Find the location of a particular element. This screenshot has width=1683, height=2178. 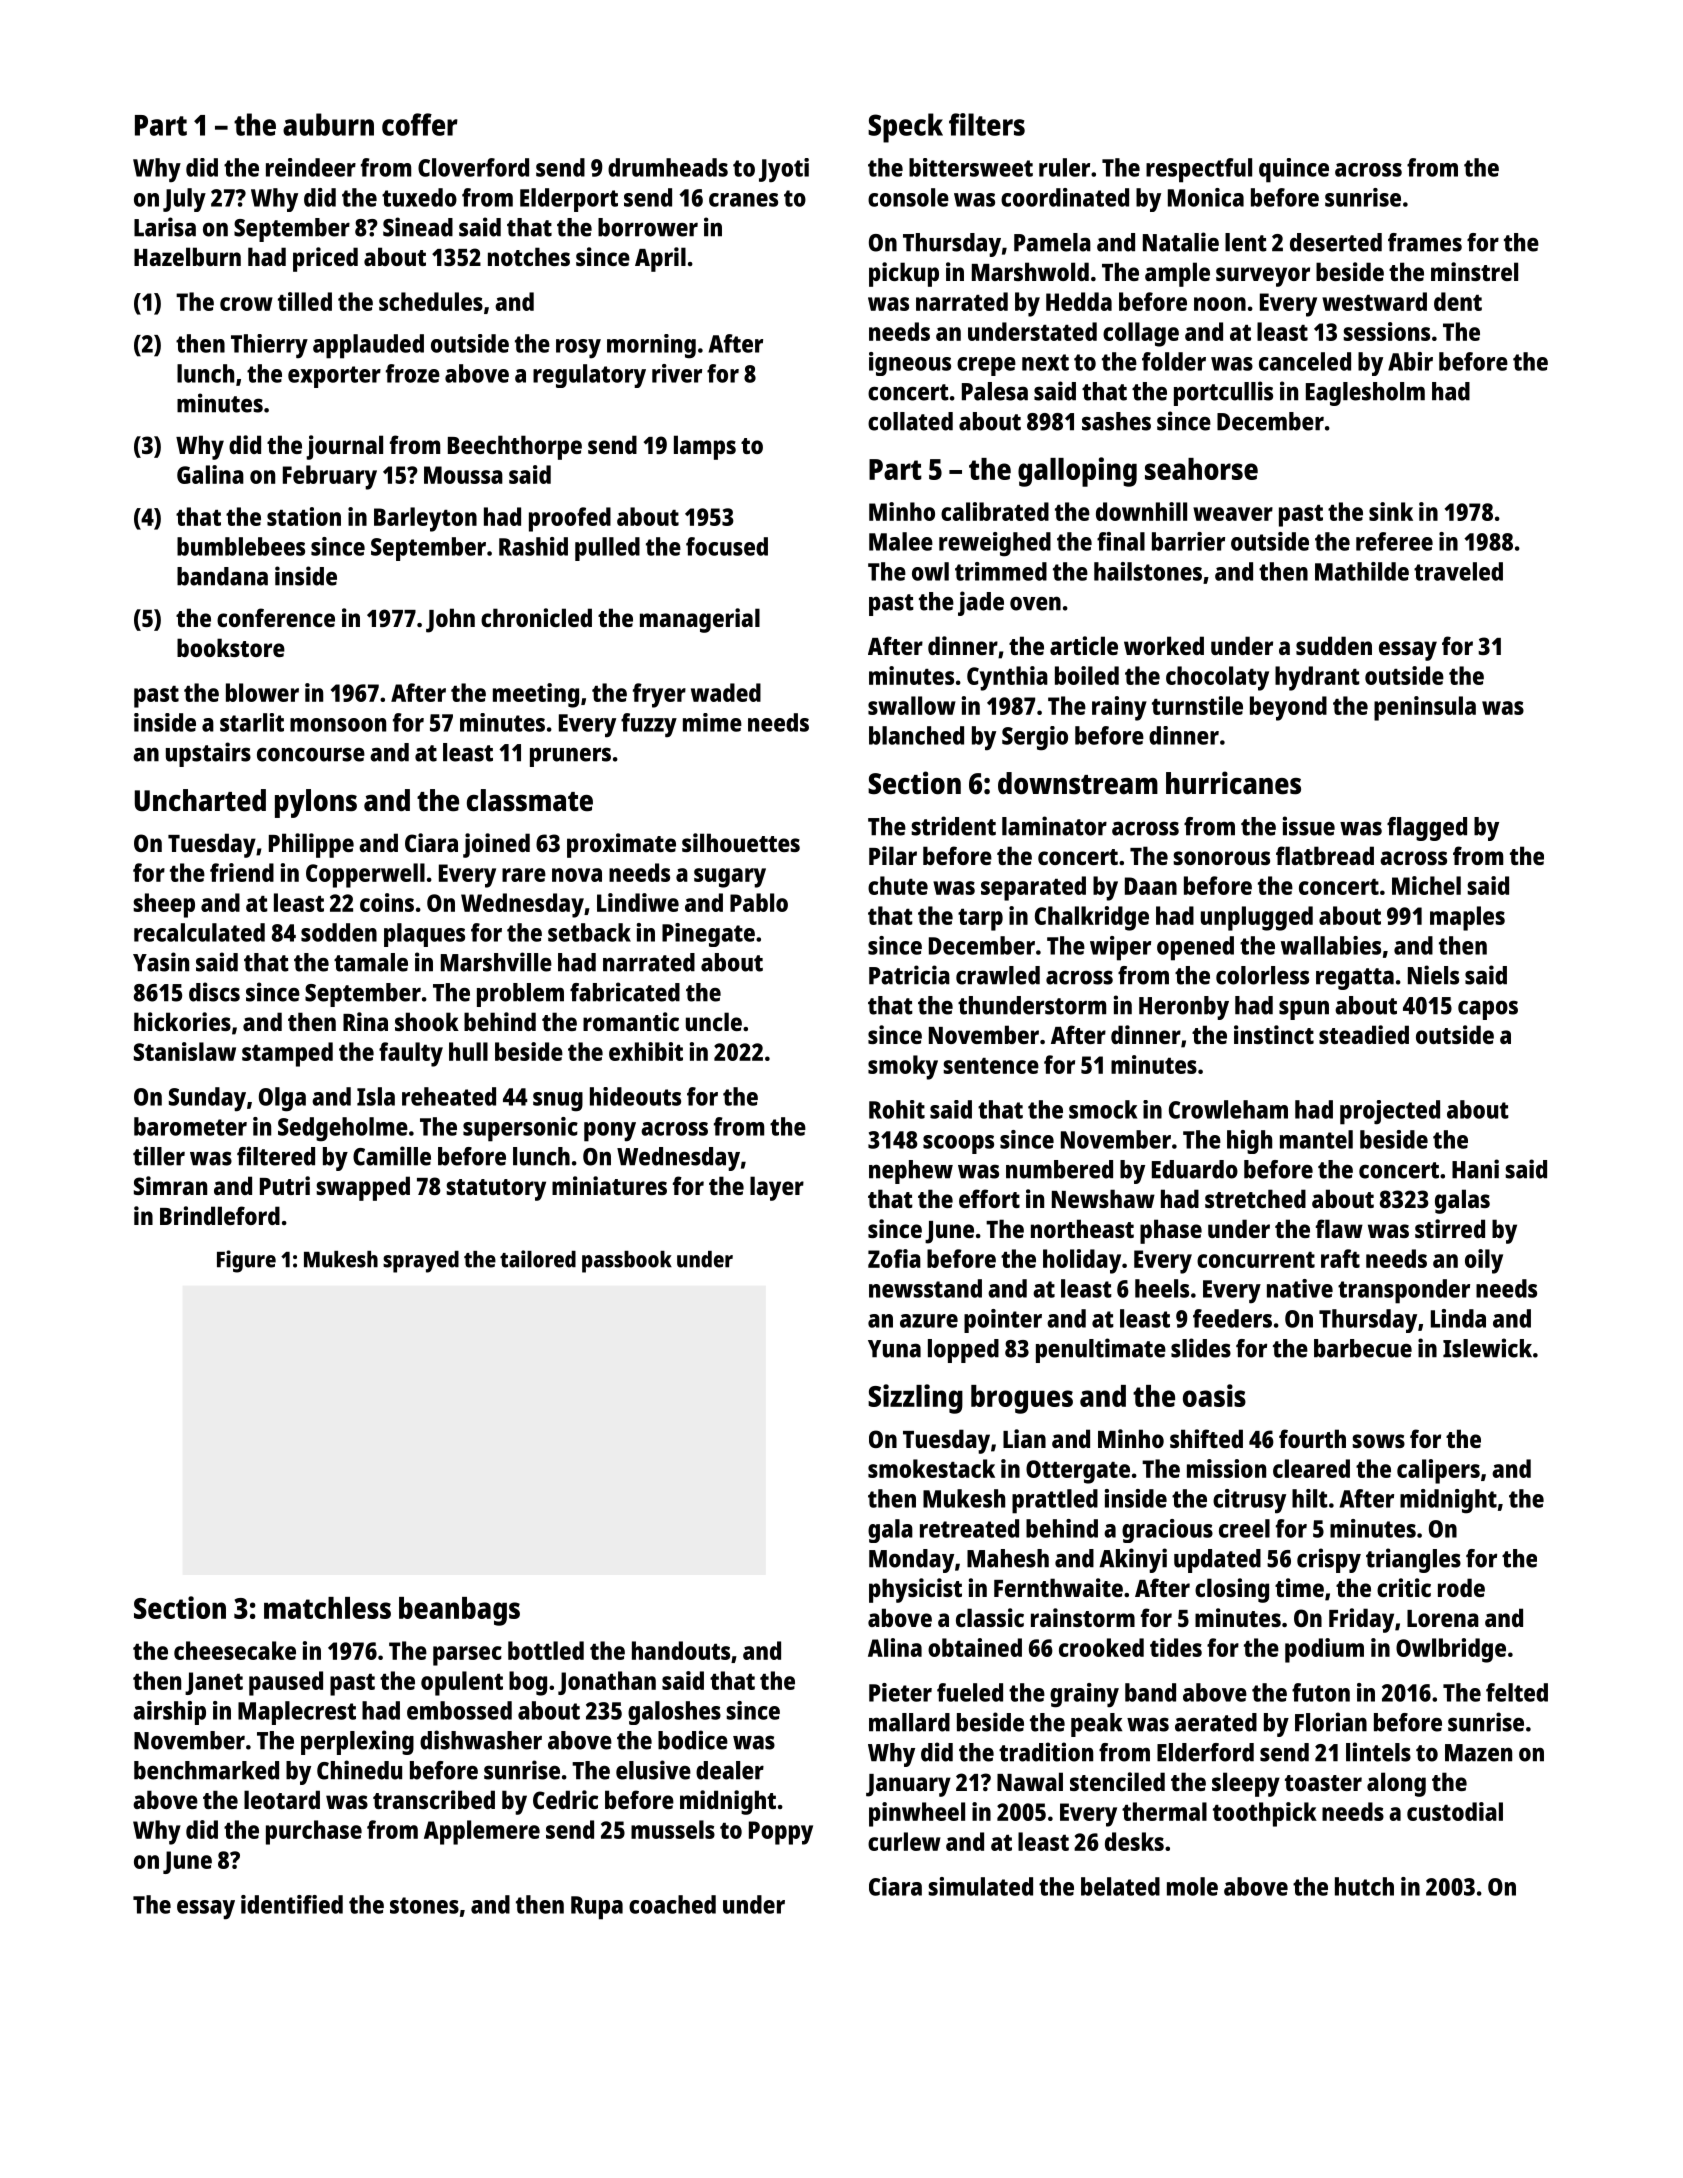

quince is located at coordinates (1294, 170).
